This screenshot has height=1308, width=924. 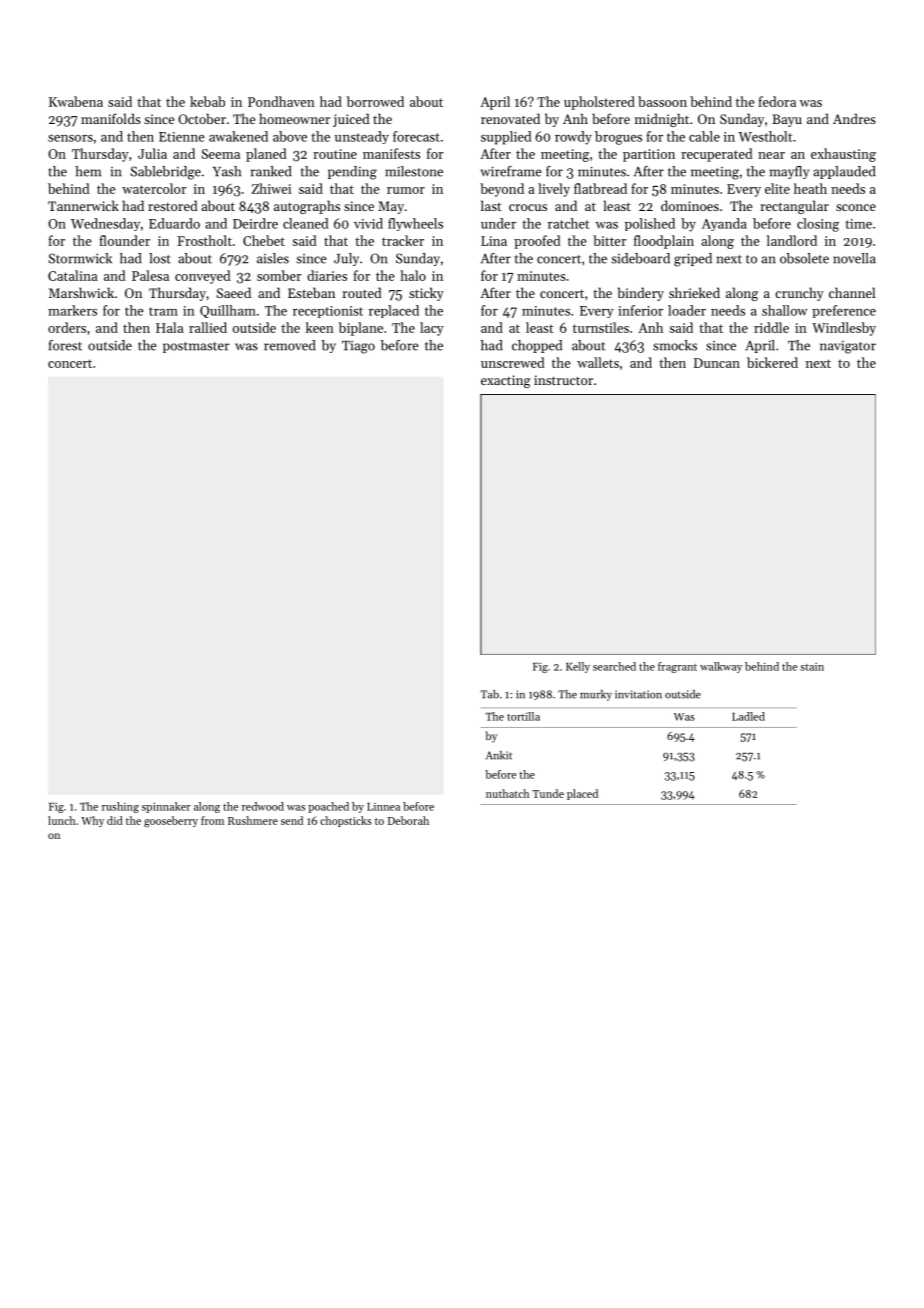 What do you see at coordinates (227, 171) in the screenshot?
I see `Yash` at bounding box center [227, 171].
